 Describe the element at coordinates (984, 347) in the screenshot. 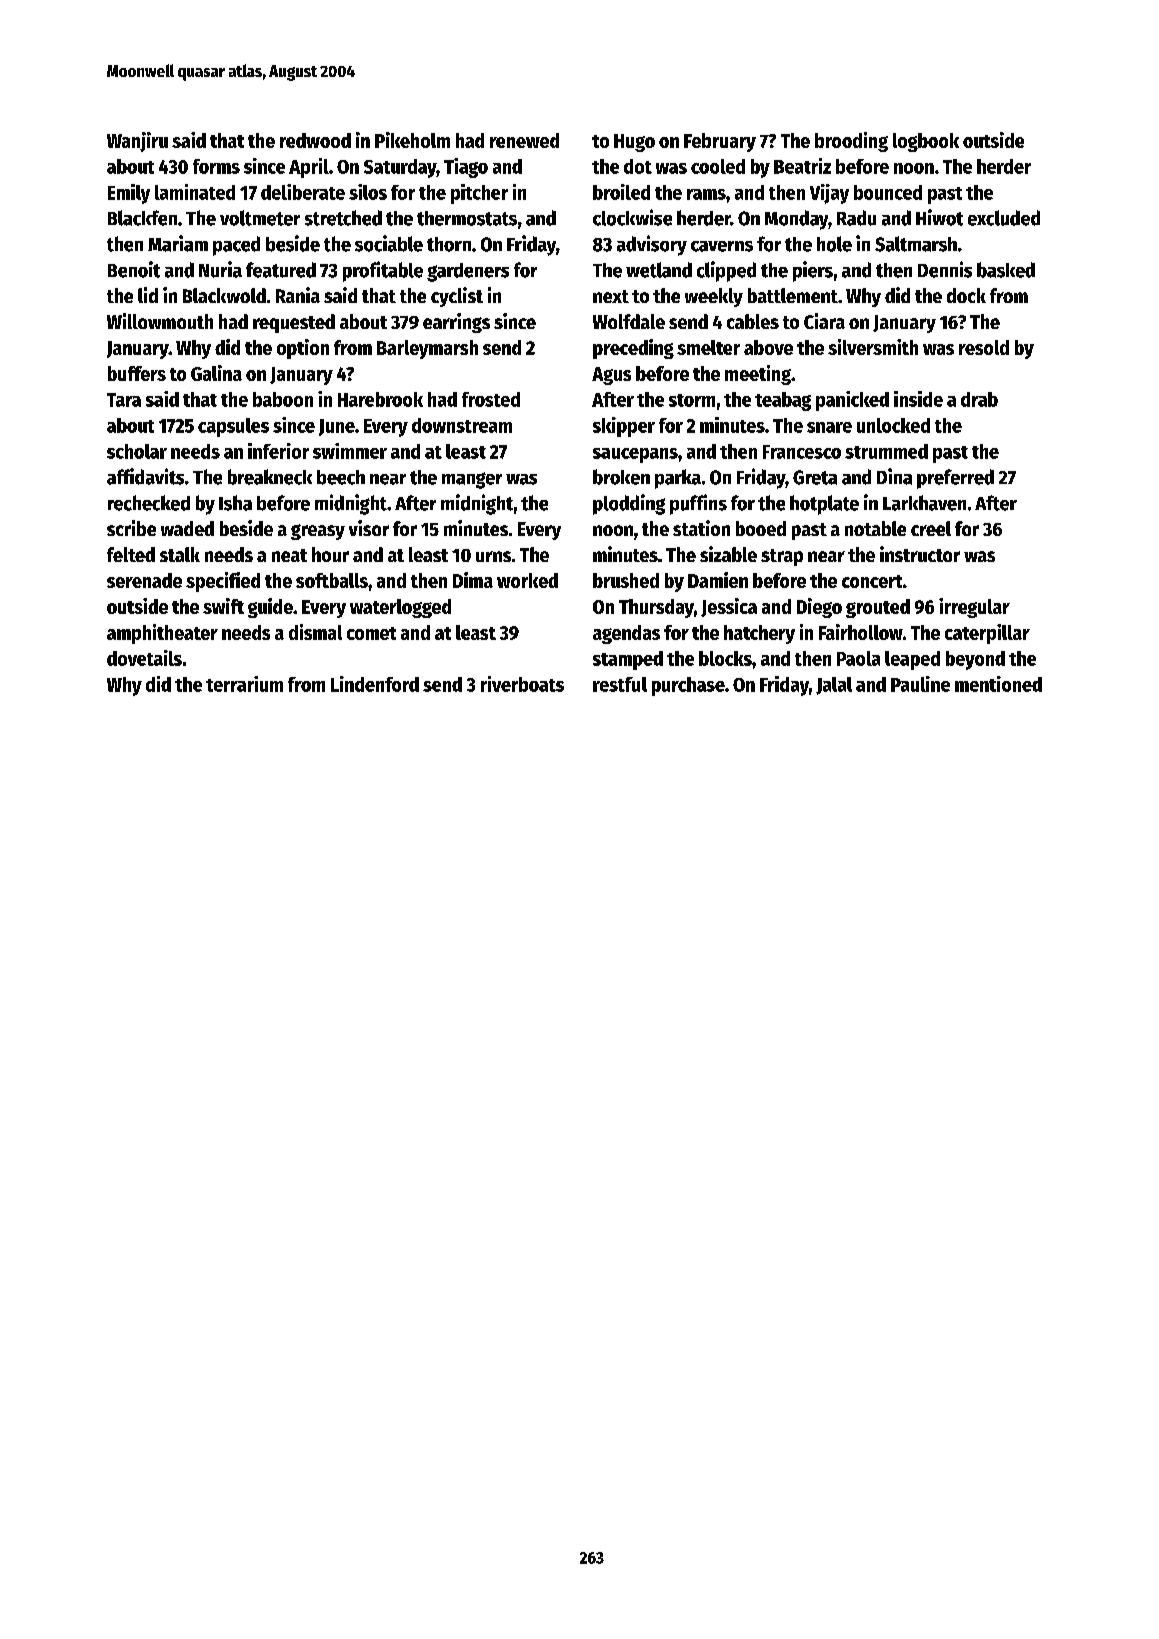

I see `resold` at that location.
